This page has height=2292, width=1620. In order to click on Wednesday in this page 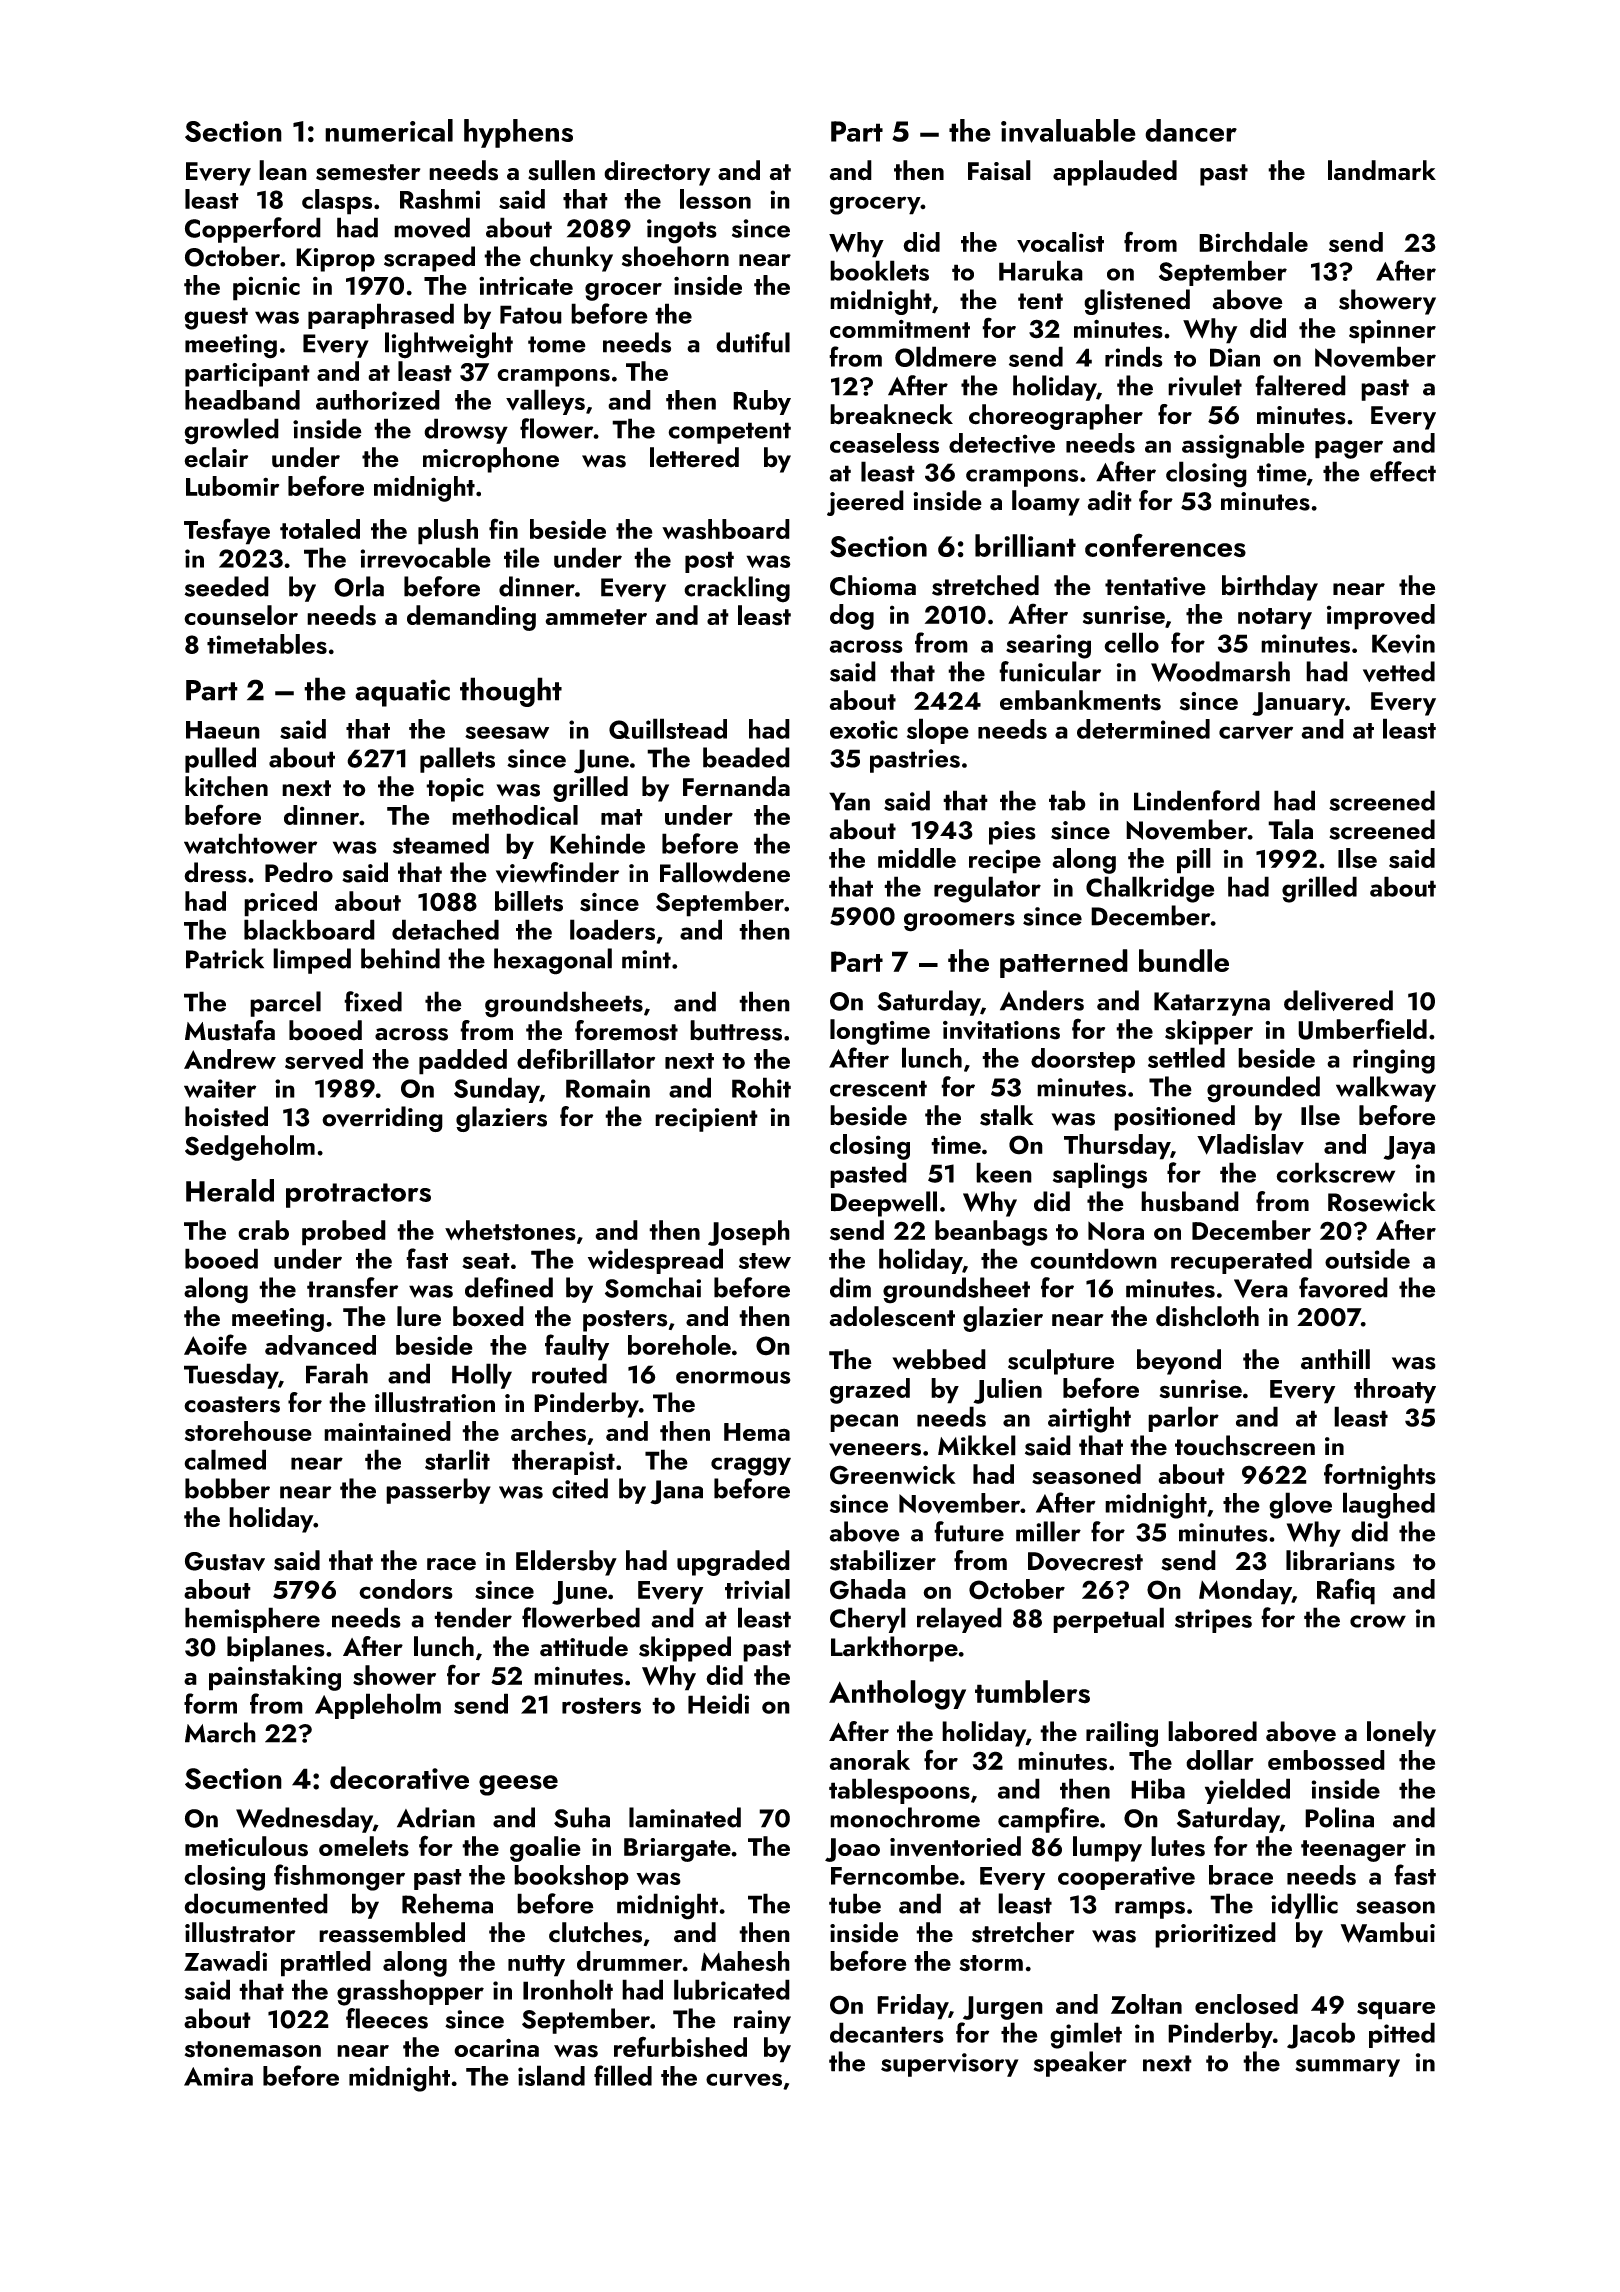, I will do `click(304, 1820)`.
